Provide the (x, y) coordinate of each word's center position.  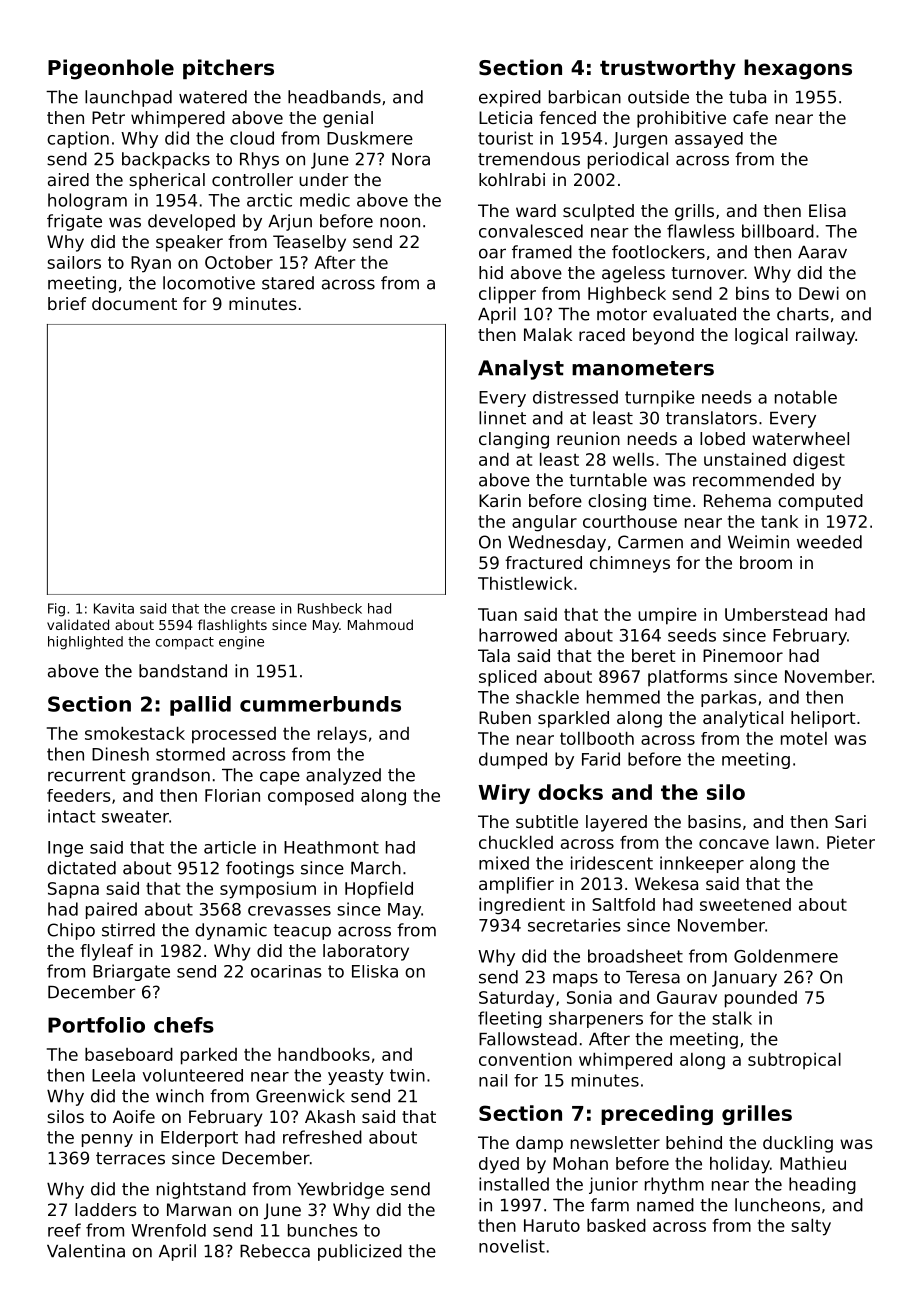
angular (544, 523)
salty (811, 1227)
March (376, 868)
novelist (512, 1246)
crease (253, 610)
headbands (334, 97)
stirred (128, 930)
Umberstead (776, 614)
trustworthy (668, 69)
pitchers (228, 69)
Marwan (199, 1209)
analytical (743, 719)
